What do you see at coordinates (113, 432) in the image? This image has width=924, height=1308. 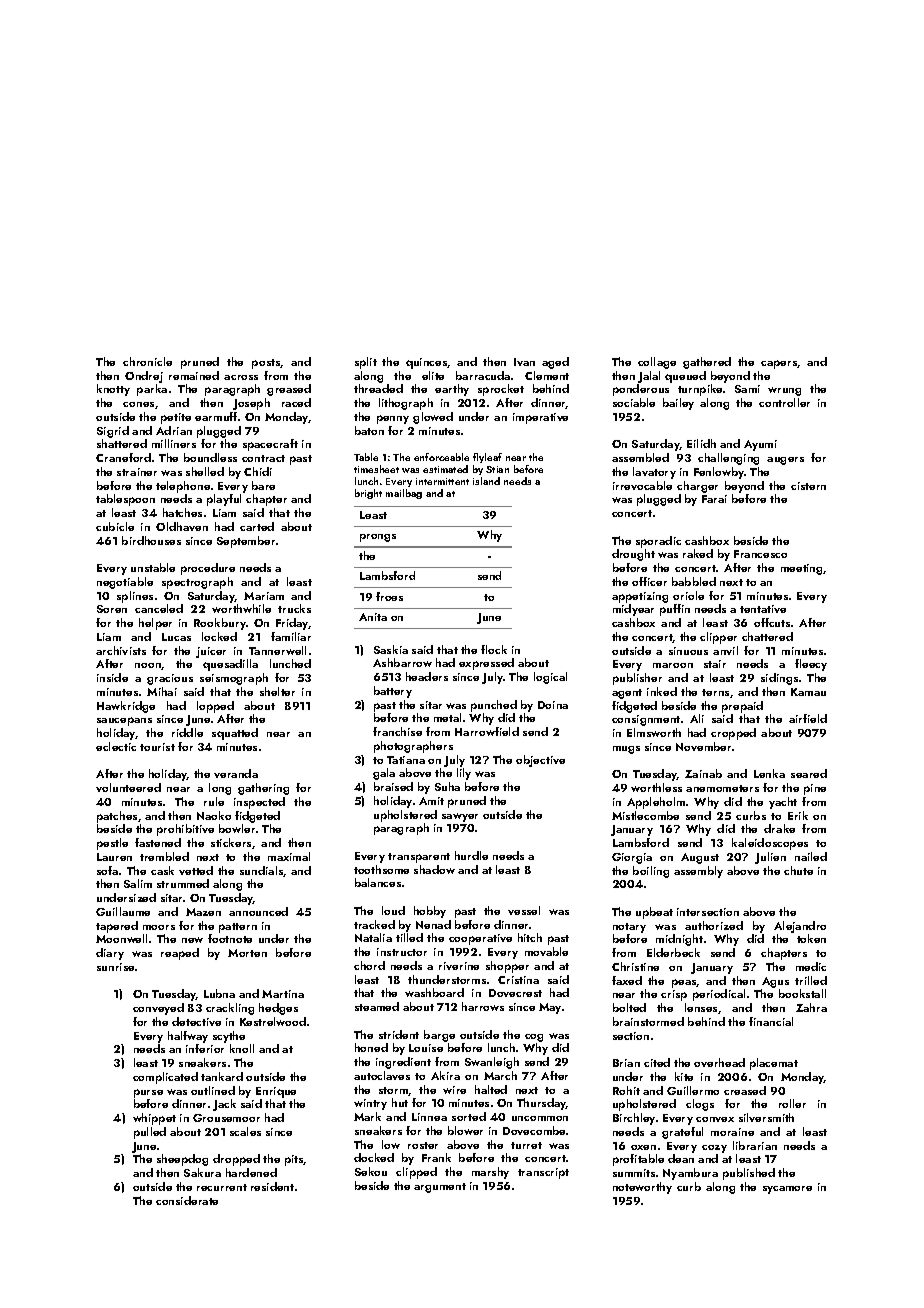 I see `Sigrid` at bounding box center [113, 432].
